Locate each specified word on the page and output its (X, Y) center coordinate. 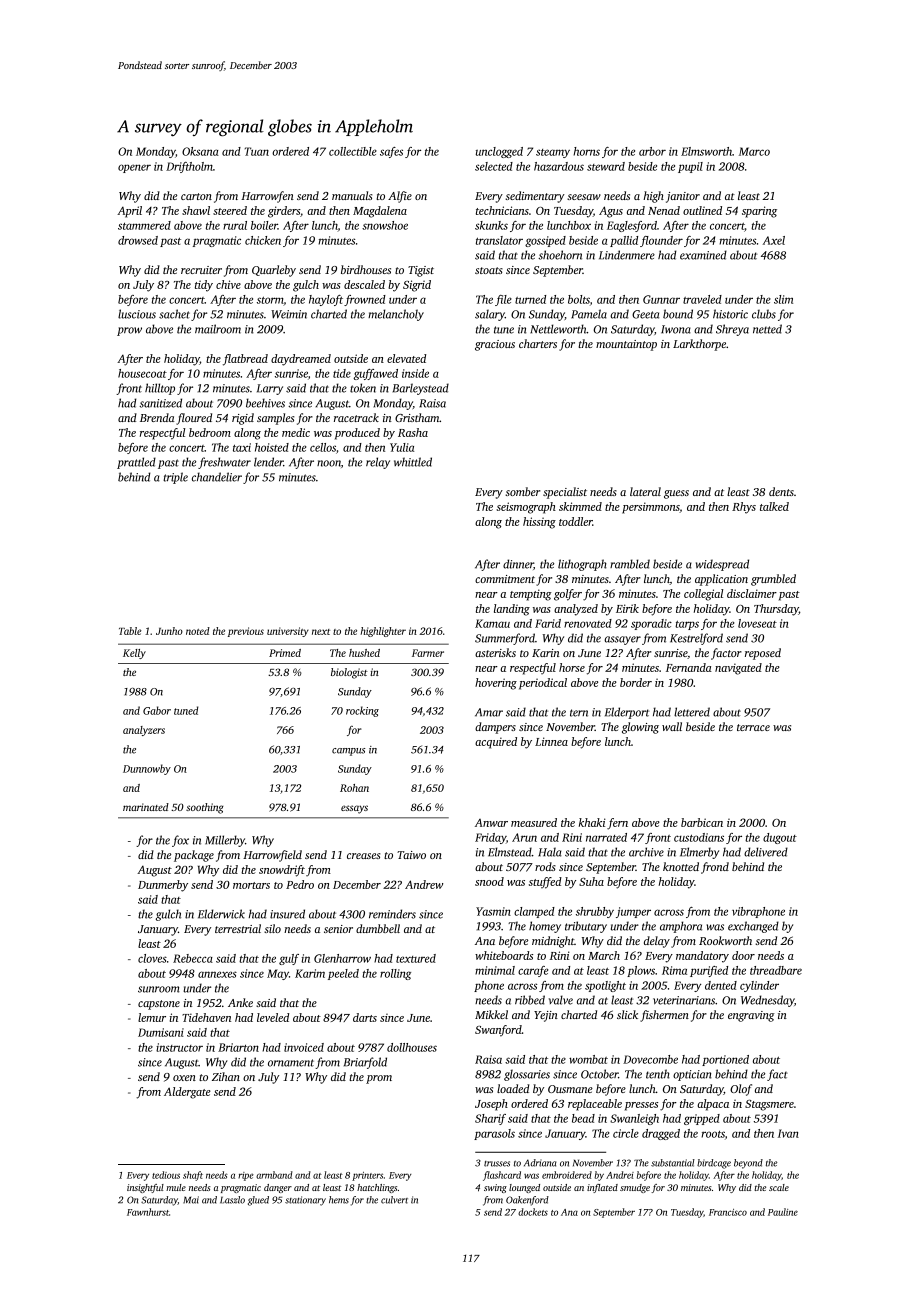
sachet (174, 314)
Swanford (498, 1031)
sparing (759, 212)
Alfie (400, 197)
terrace (753, 727)
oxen (184, 1078)
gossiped (545, 241)
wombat (588, 1059)
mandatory (702, 957)
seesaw (584, 197)
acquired (496, 743)
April (129, 212)
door (743, 955)
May (278, 974)
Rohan (354, 788)
